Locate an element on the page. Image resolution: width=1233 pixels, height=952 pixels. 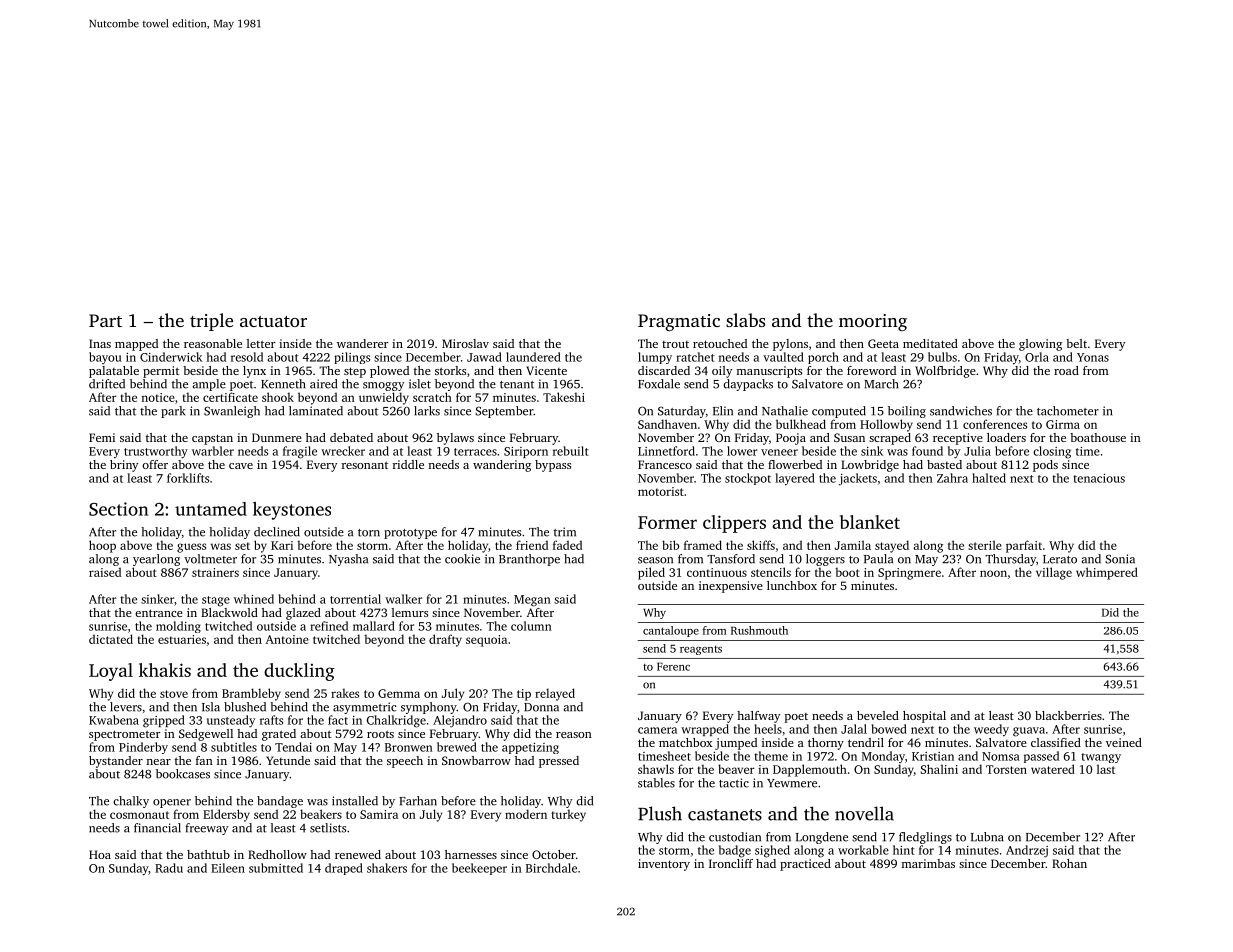
weedy is located at coordinates (991, 730).
